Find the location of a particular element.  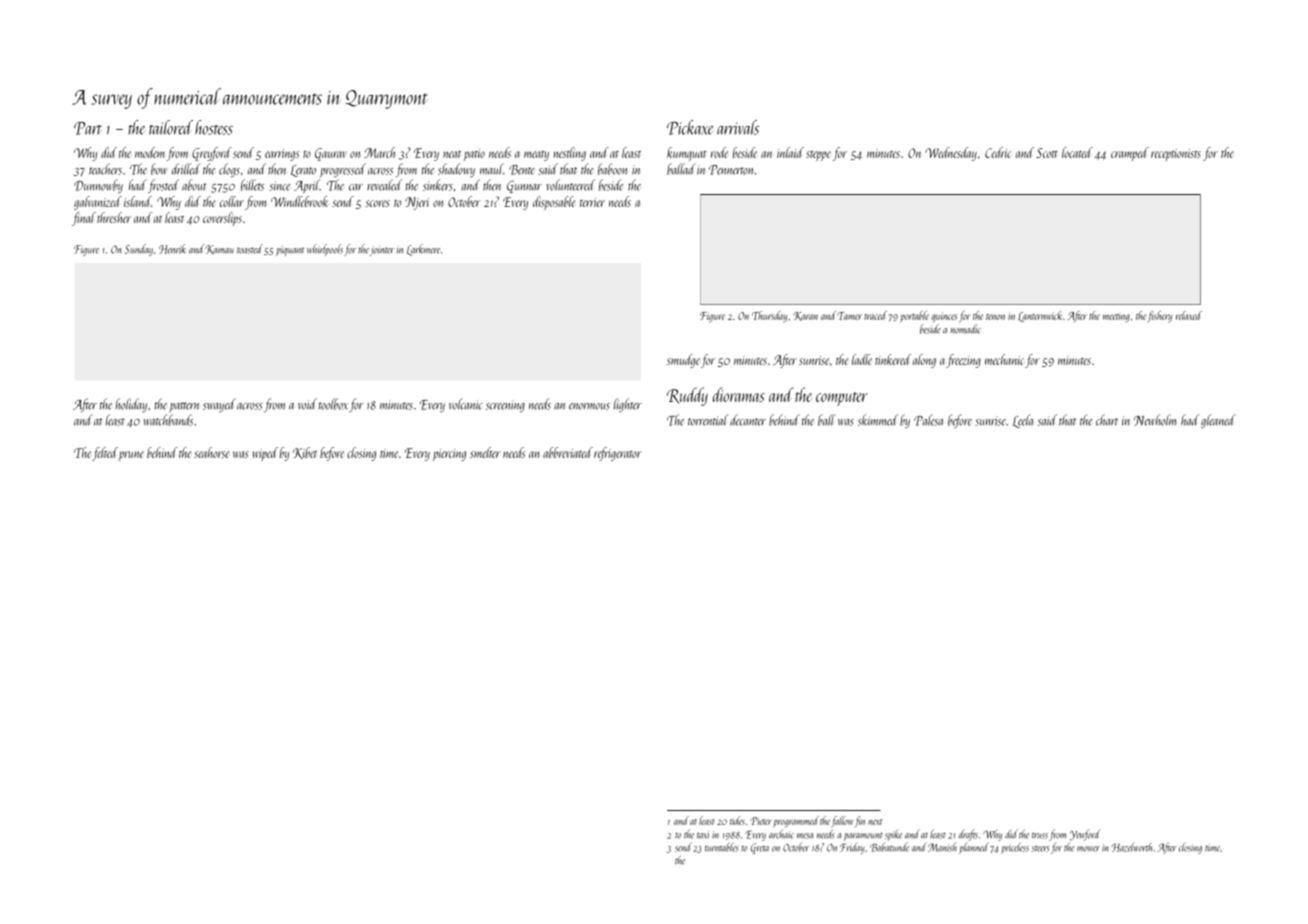

Part is located at coordinates (88, 128).
